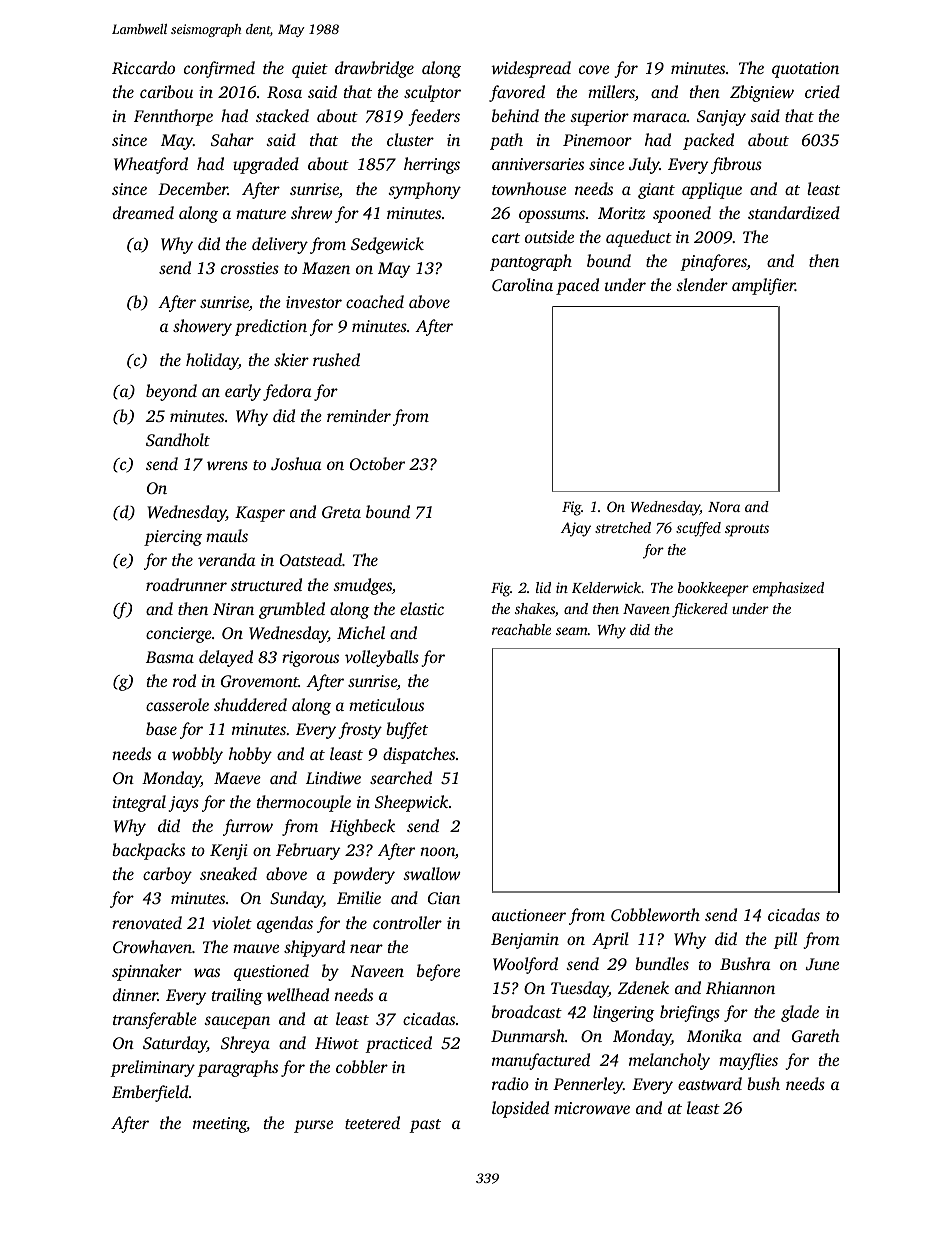 The width and height of the screenshot is (952, 1233). I want to click on flickered, so click(700, 610).
